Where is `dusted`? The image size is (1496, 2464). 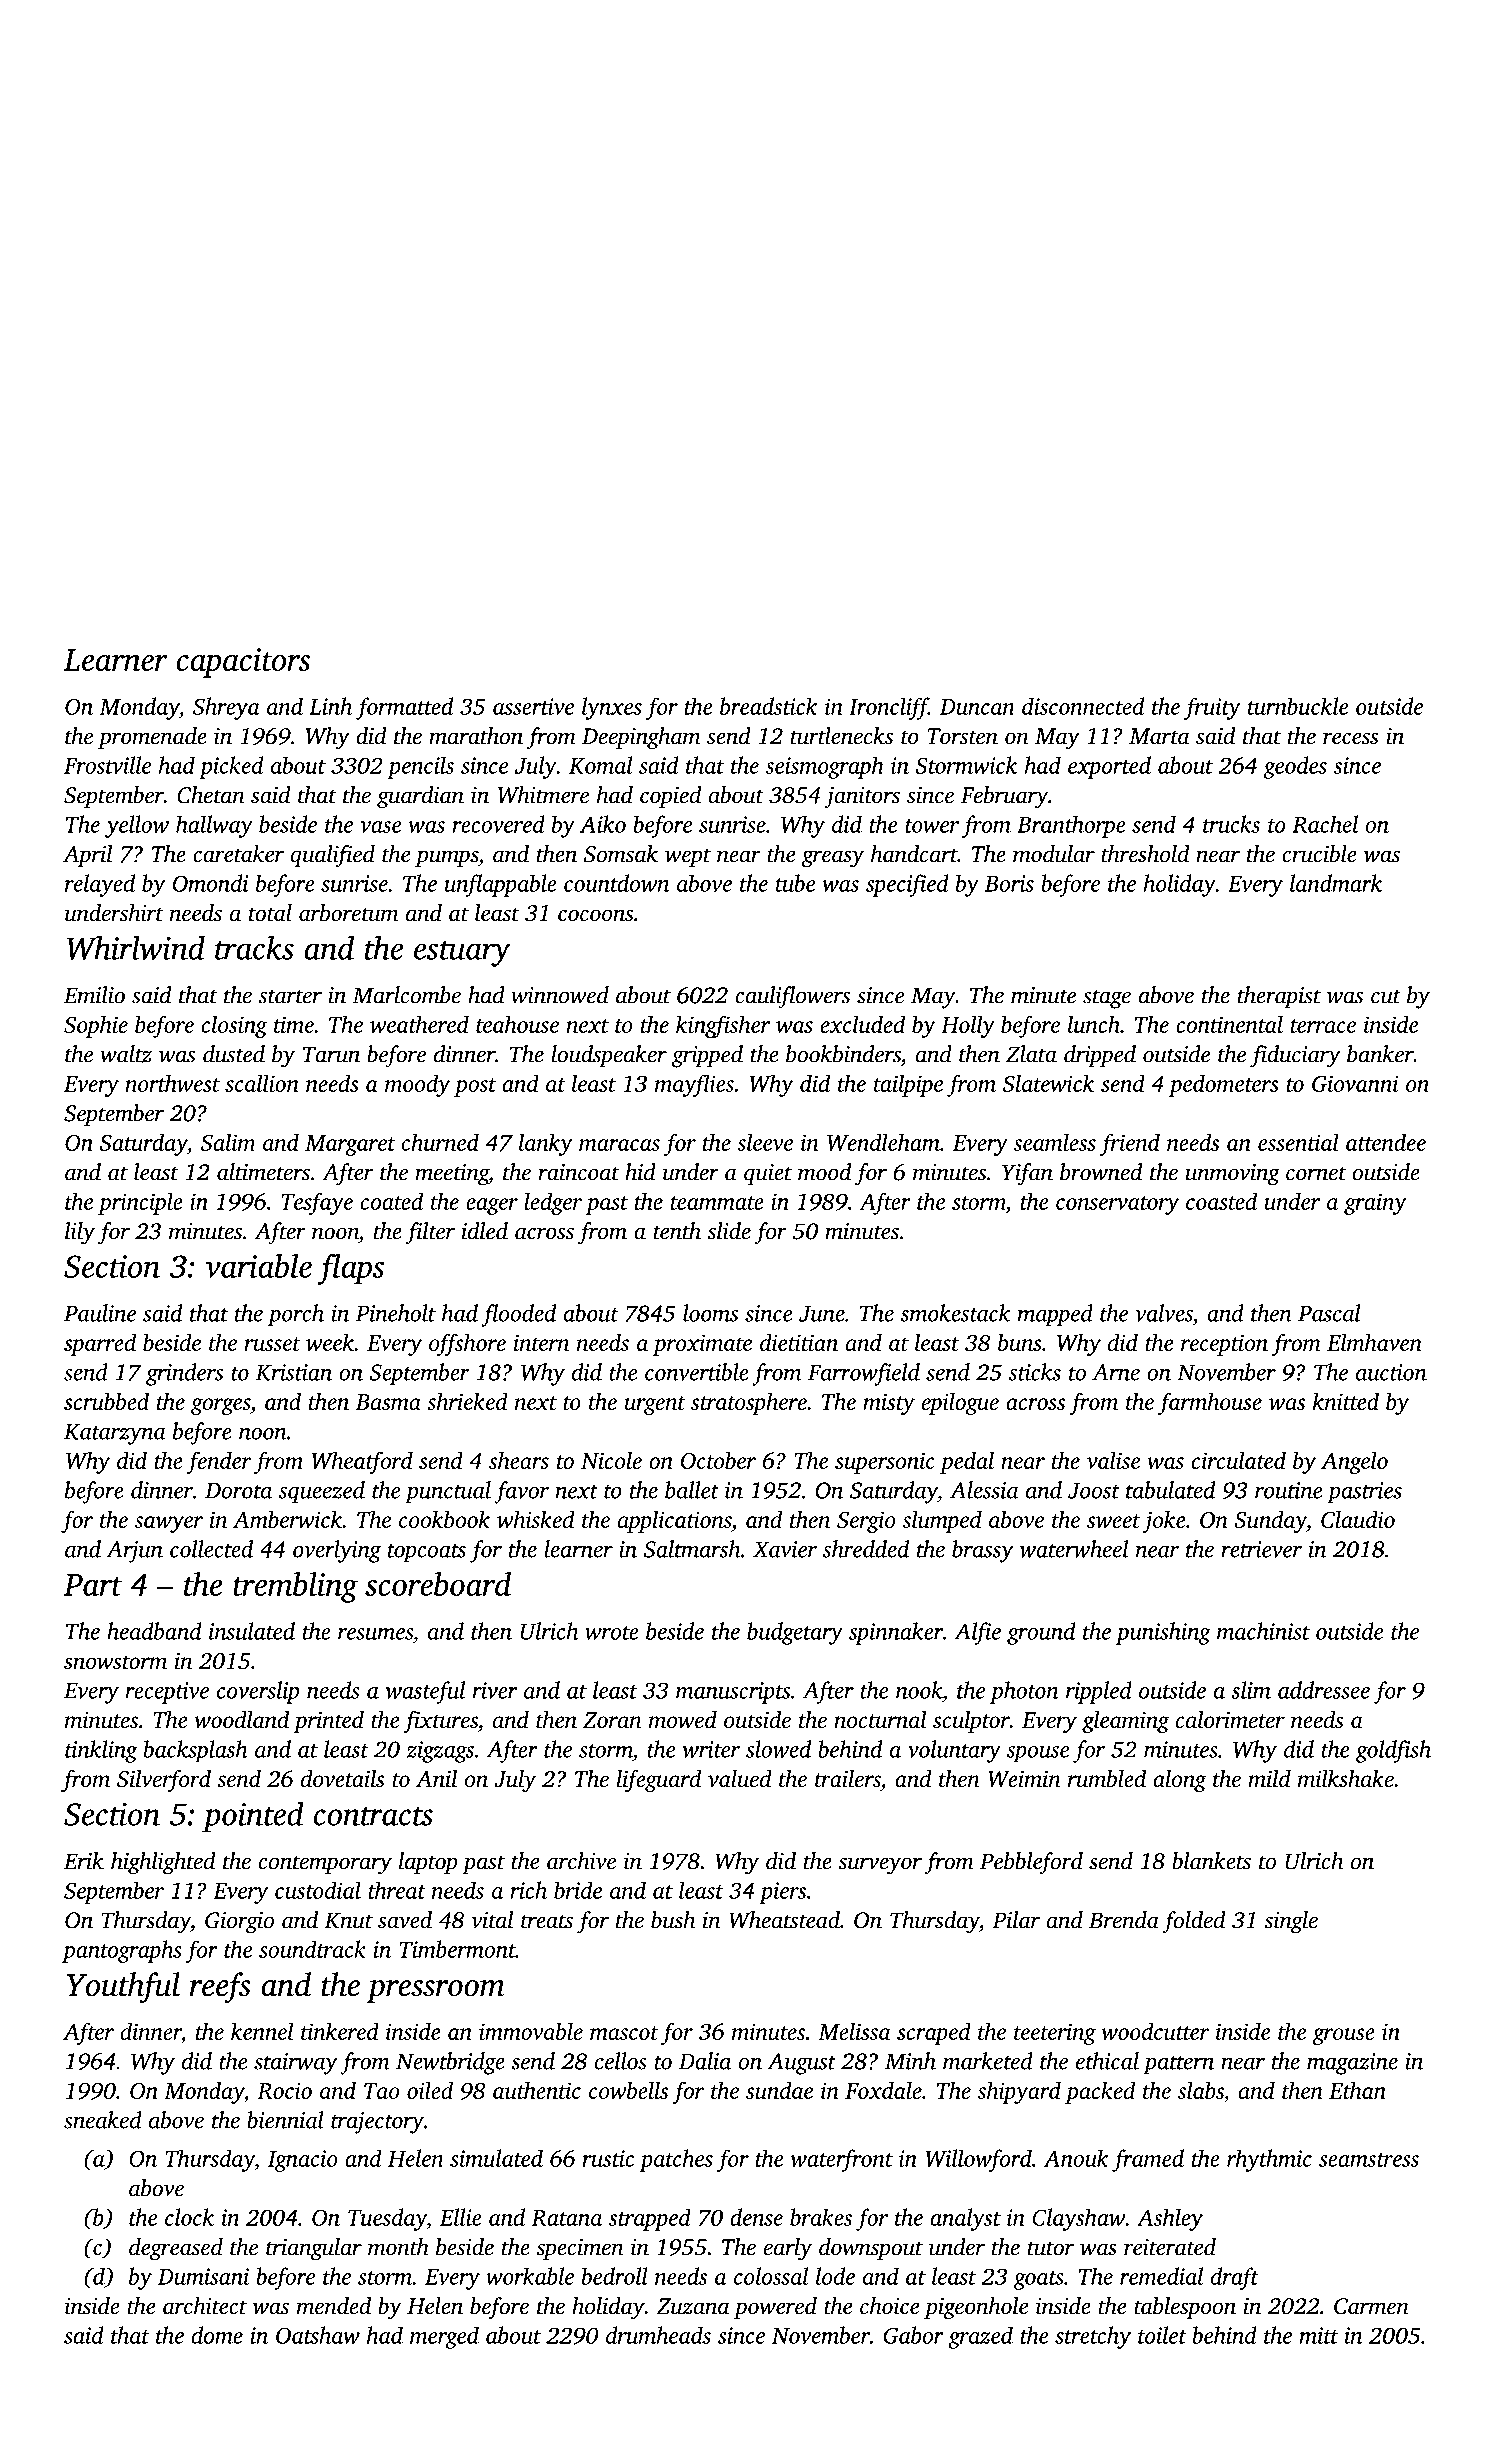 dusted is located at coordinates (234, 1054).
